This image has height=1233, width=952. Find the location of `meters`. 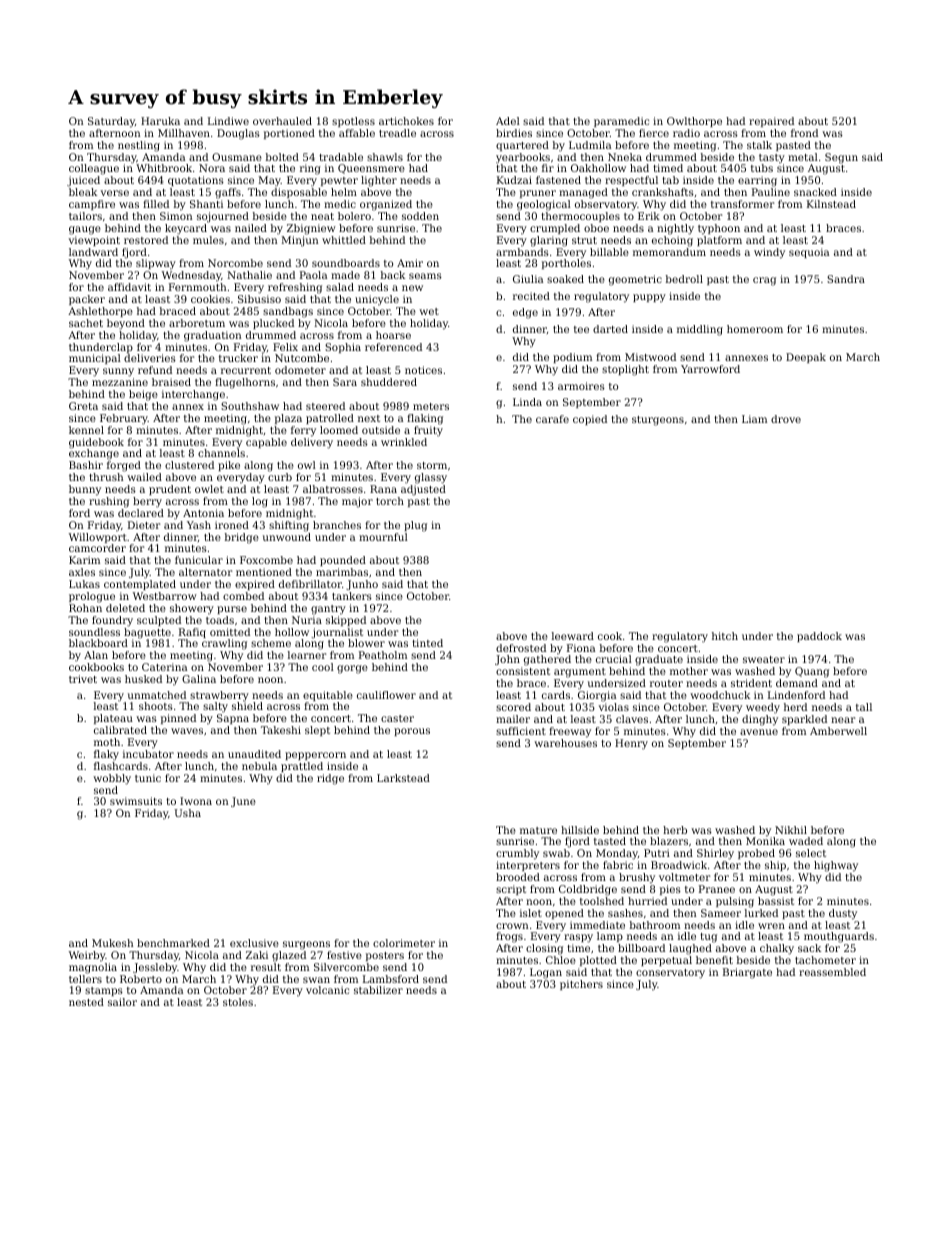

meters is located at coordinates (431, 406).
